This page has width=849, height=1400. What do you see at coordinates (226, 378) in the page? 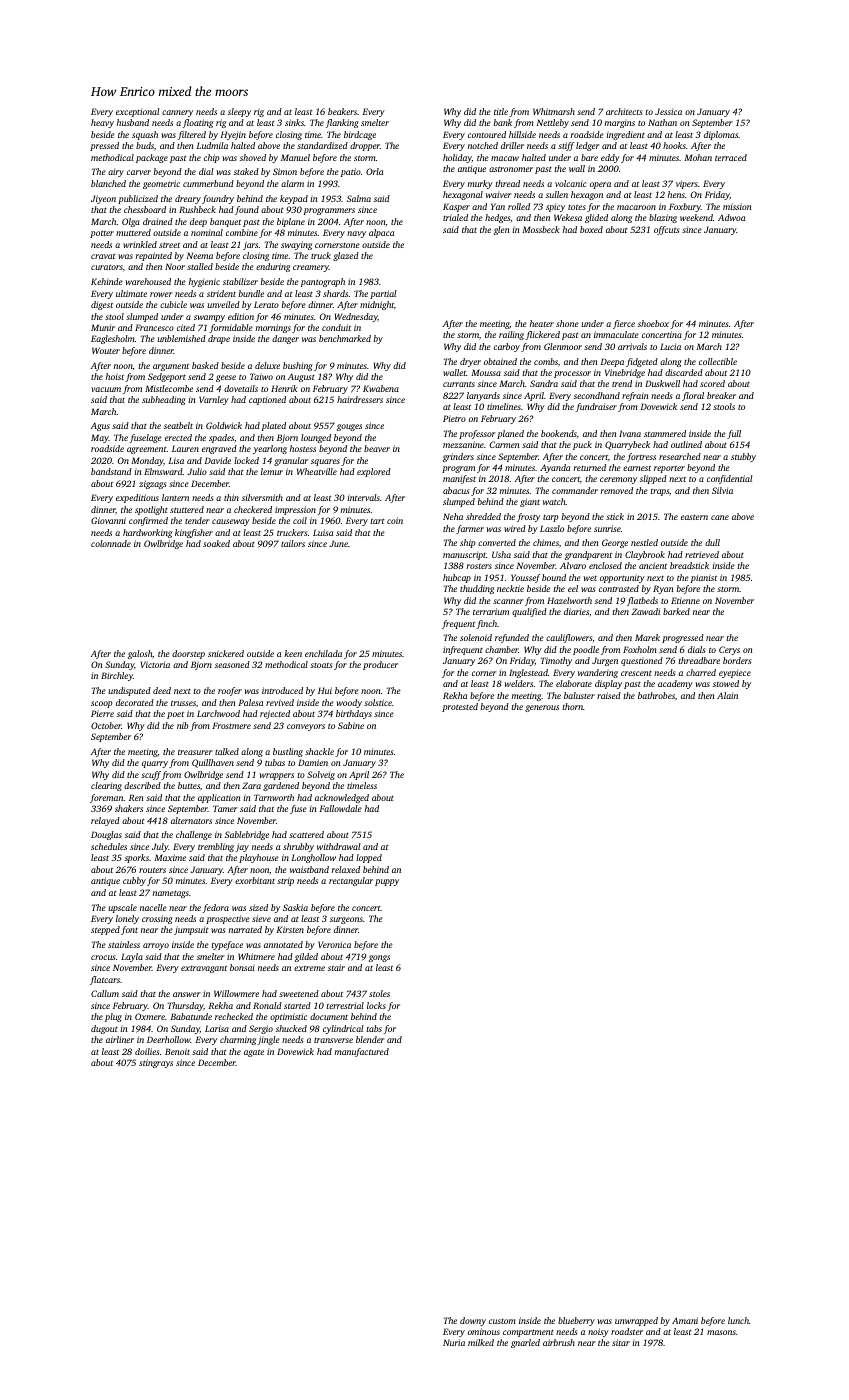
I see `geese` at bounding box center [226, 378].
